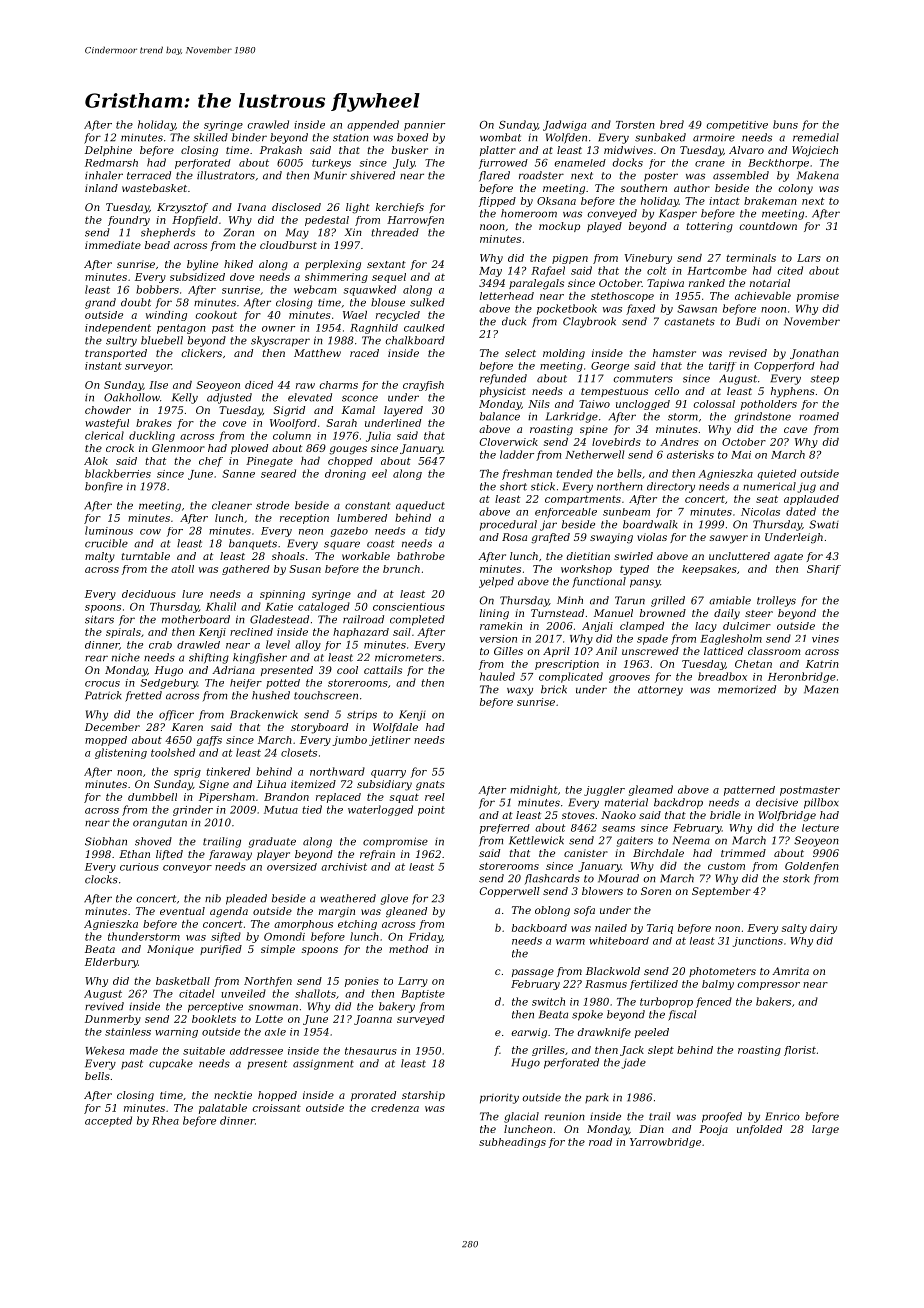 This page has height=1308, width=924. I want to click on bred, so click(672, 124).
